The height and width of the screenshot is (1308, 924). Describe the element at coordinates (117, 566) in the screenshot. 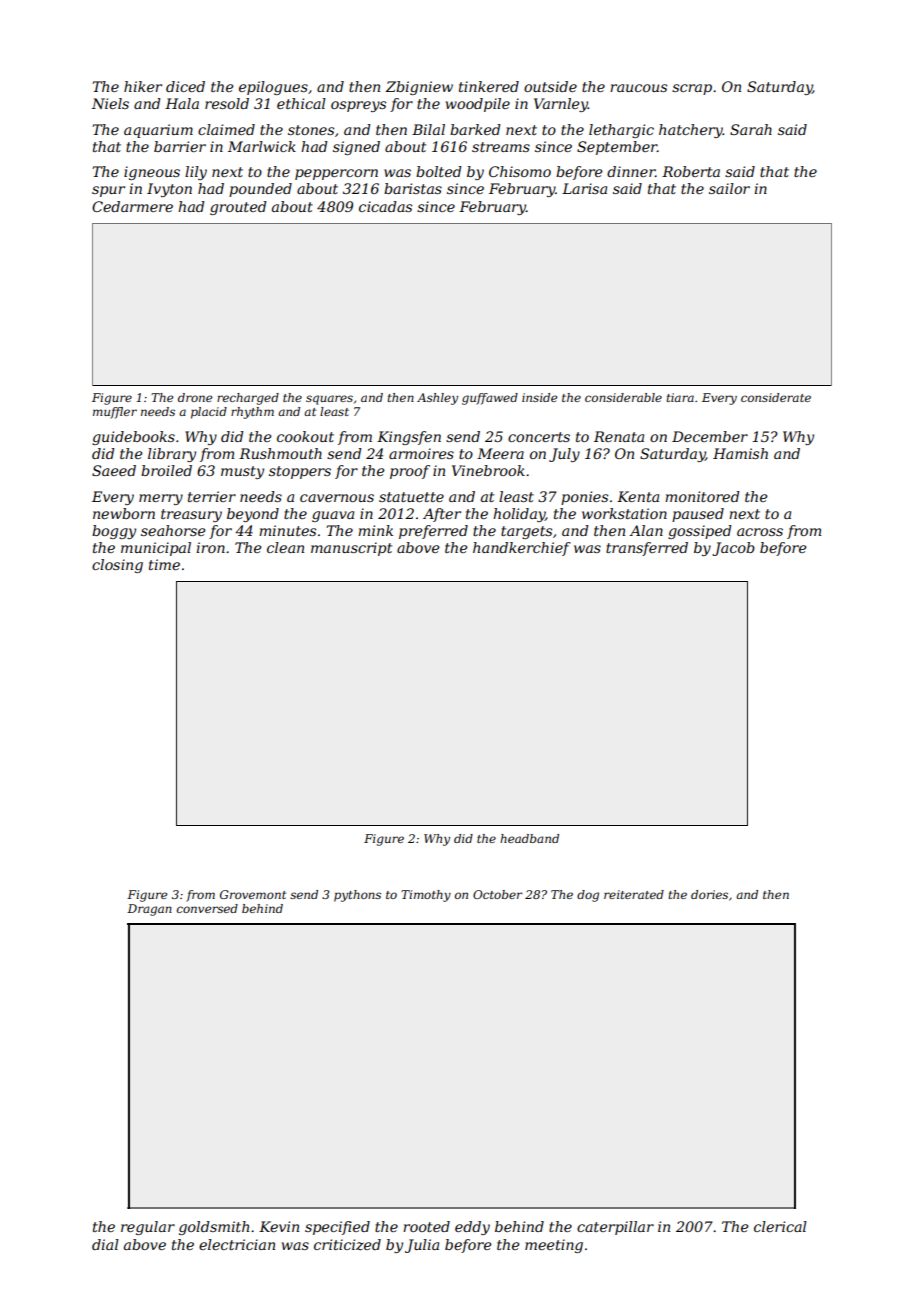

I see `closing` at that location.
